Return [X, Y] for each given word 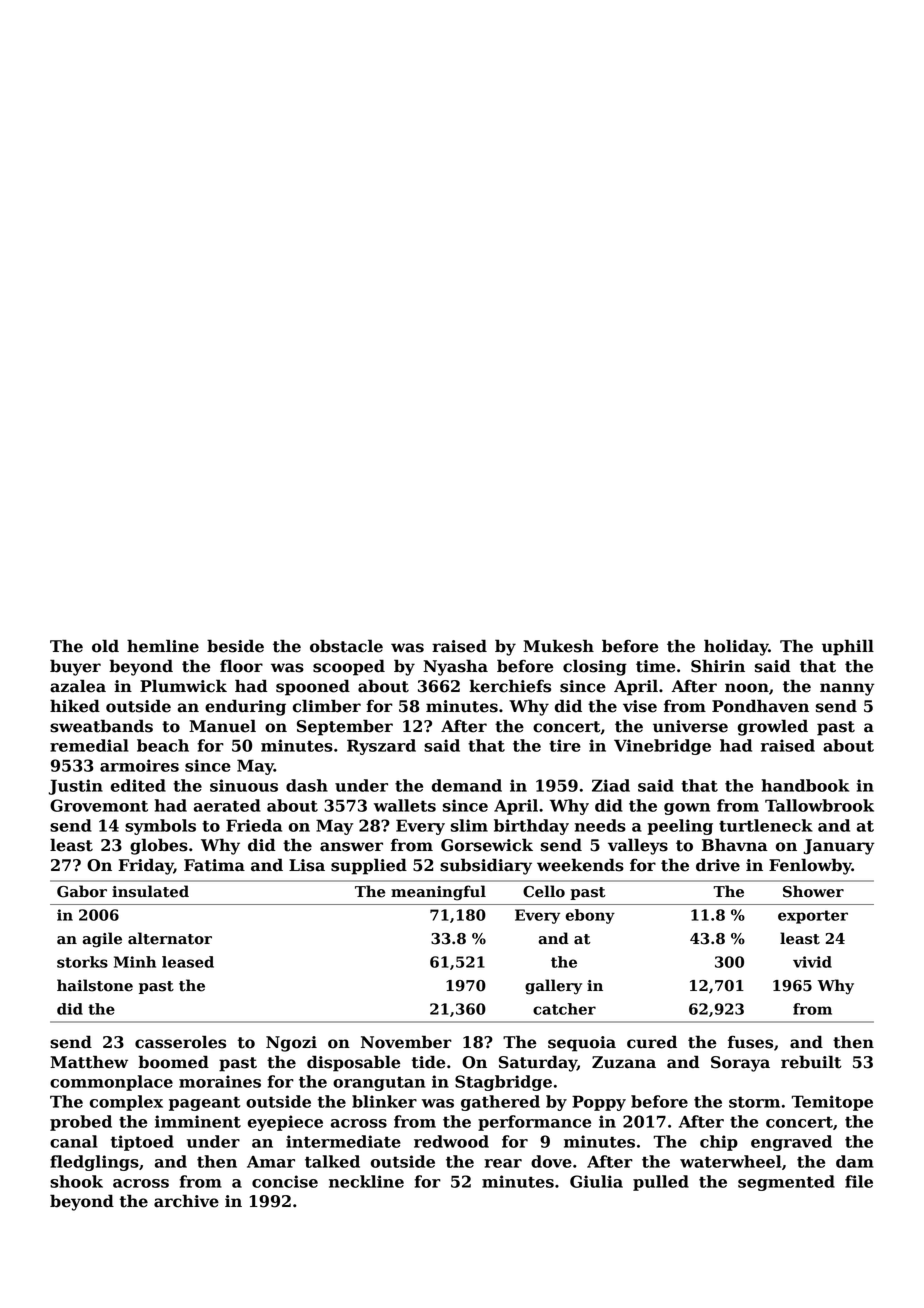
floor [241, 666]
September [345, 727]
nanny [847, 689]
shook [76, 1181]
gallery [553, 987]
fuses [750, 1042]
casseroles [180, 1042]
